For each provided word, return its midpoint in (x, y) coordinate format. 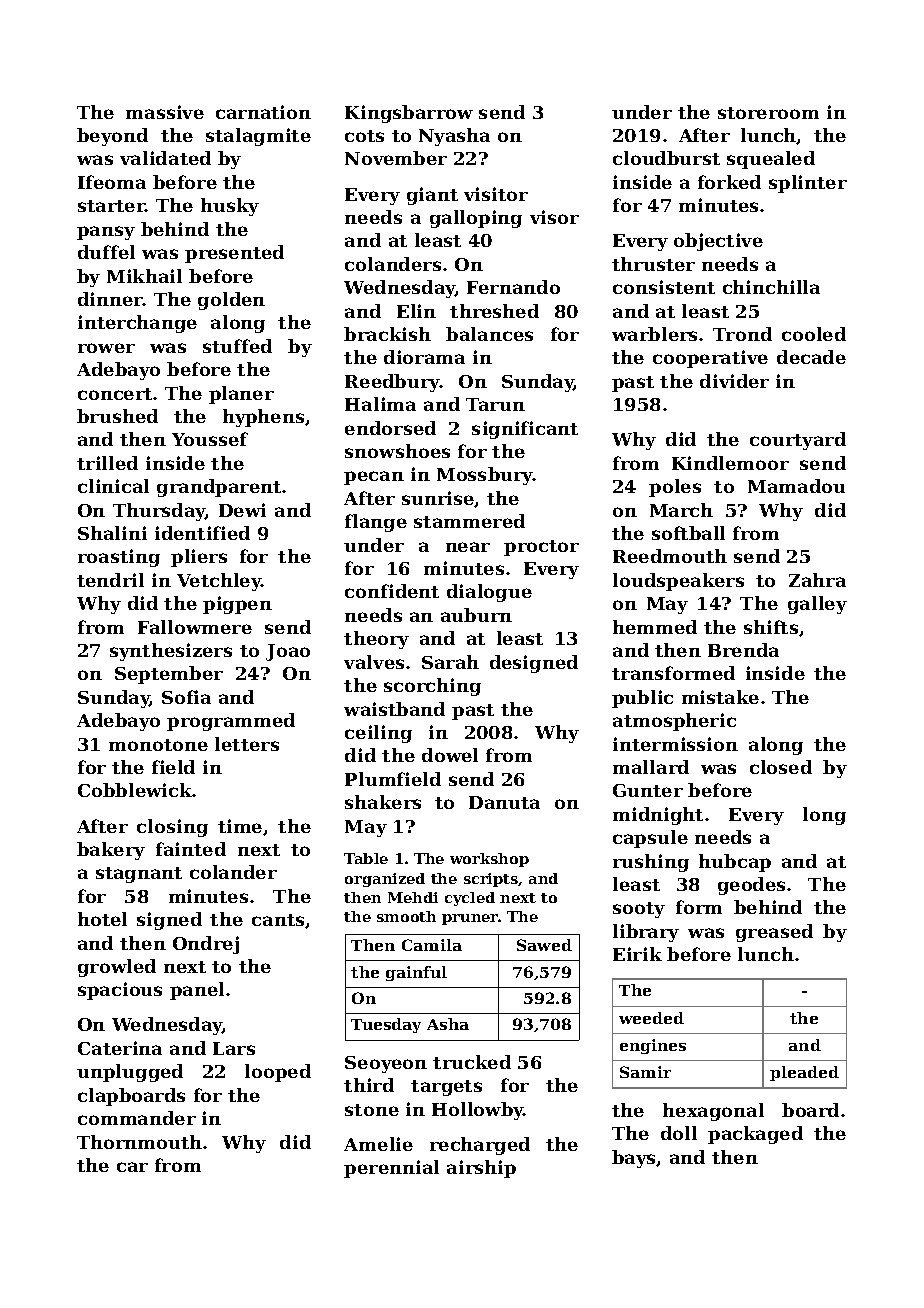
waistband (394, 709)
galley (817, 605)
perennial (391, 1169)
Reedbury (392, 383)
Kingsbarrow (409, 114)
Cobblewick (135, 790)
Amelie (378, 1144)
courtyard (798, 441)
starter (112, 206)
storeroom (768, 113)
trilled (107, 463)
